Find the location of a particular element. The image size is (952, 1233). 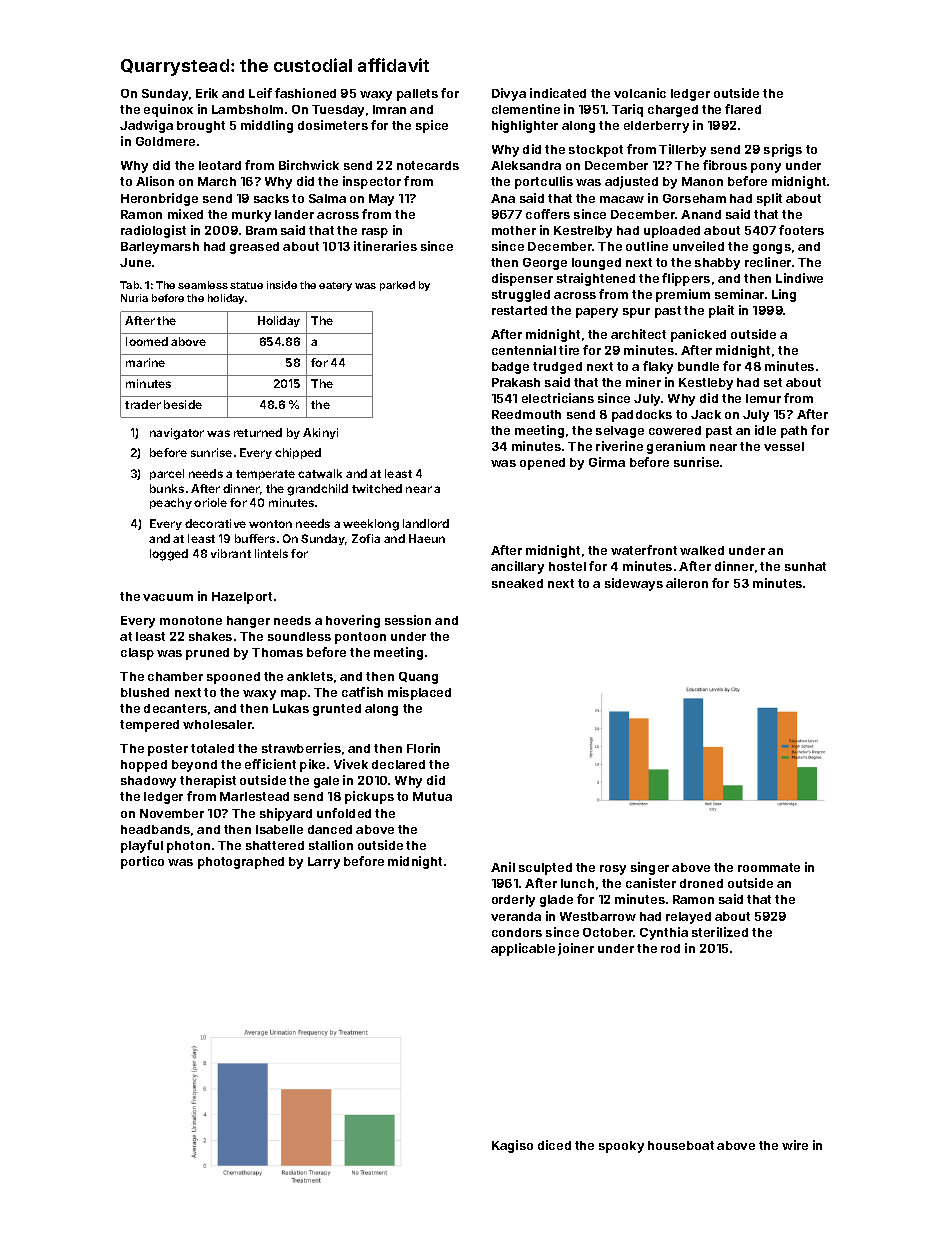

marine is located at coordinates (145, 362).
